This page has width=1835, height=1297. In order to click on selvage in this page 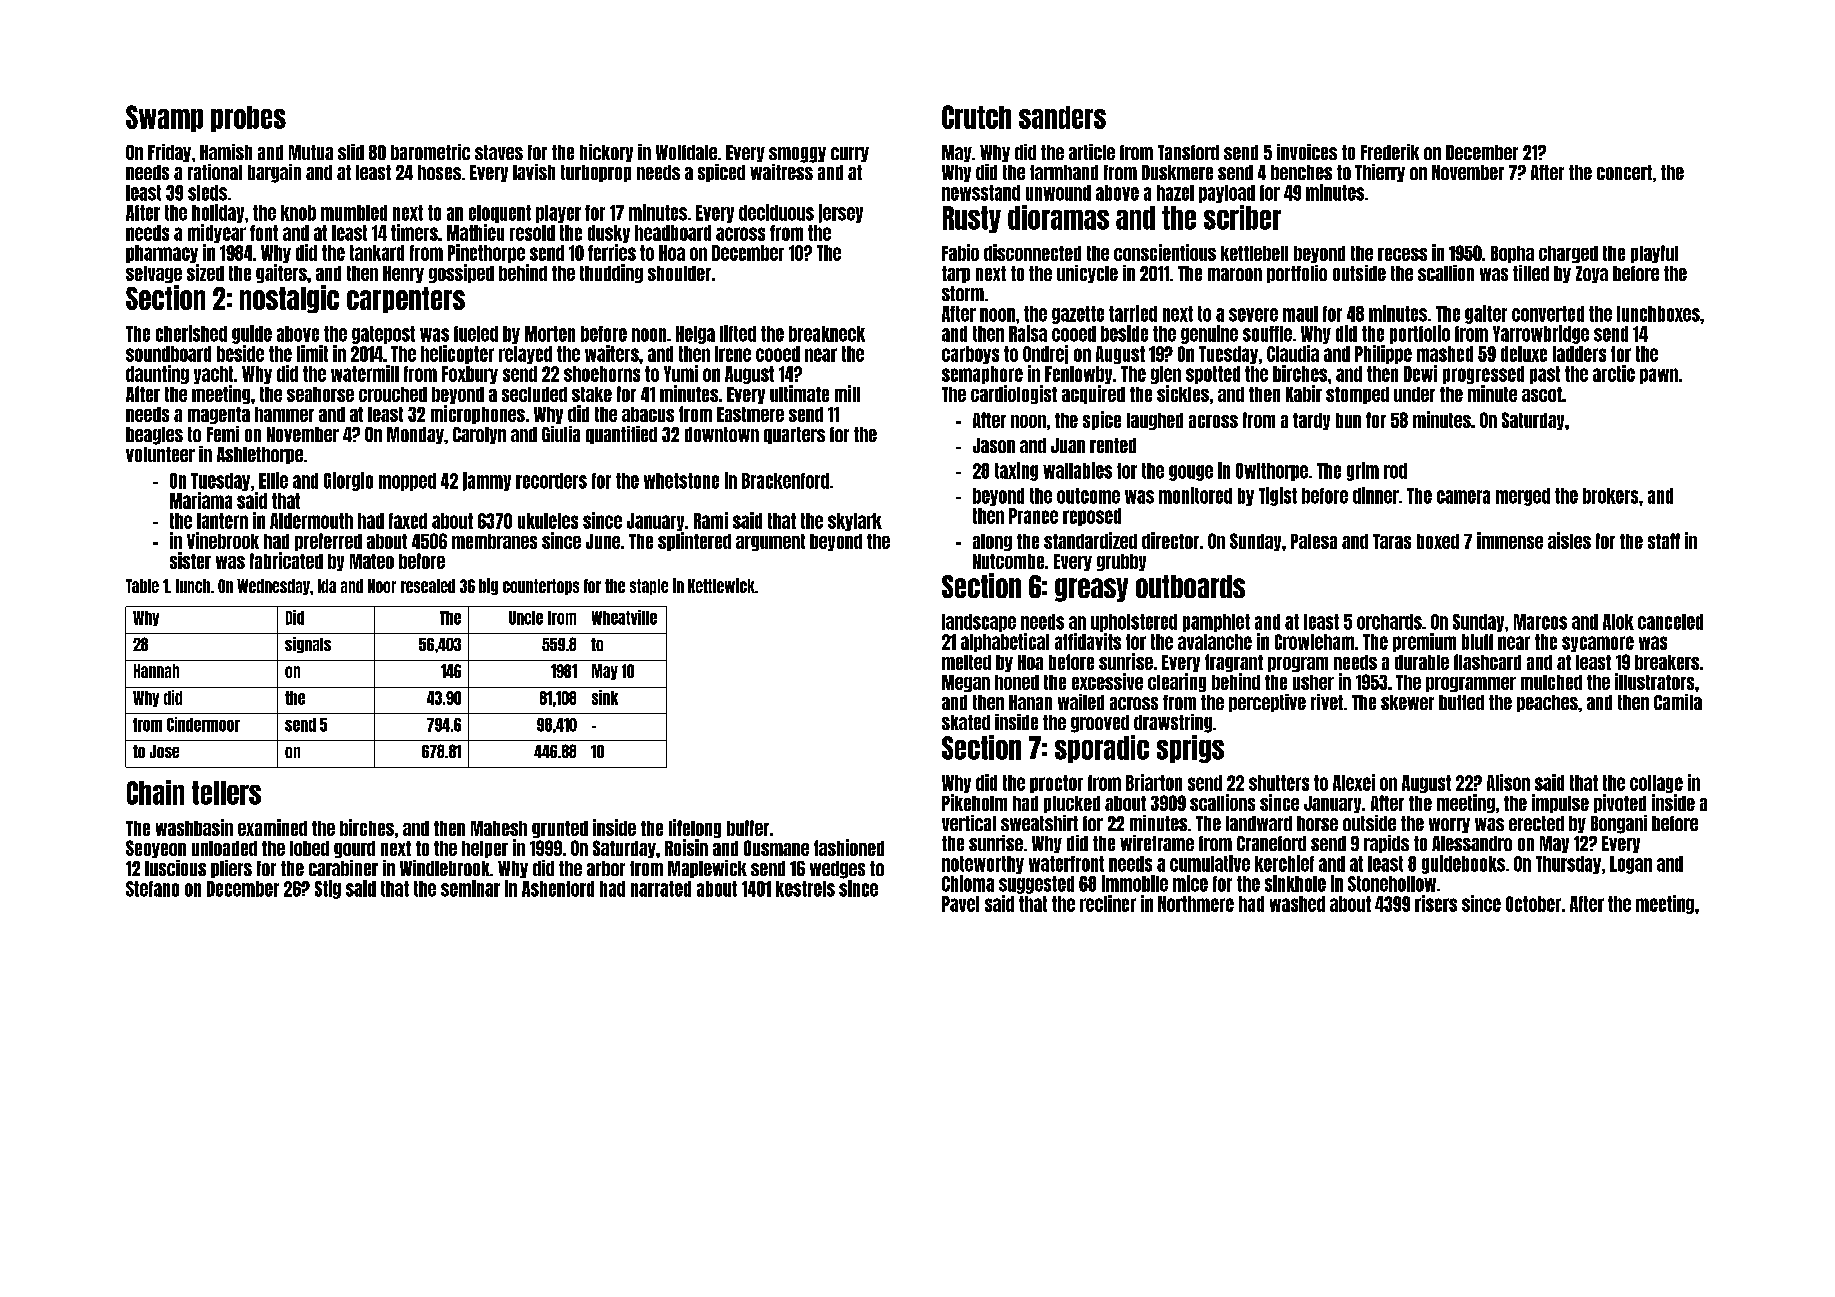, I will do `click(154, 274)`.
